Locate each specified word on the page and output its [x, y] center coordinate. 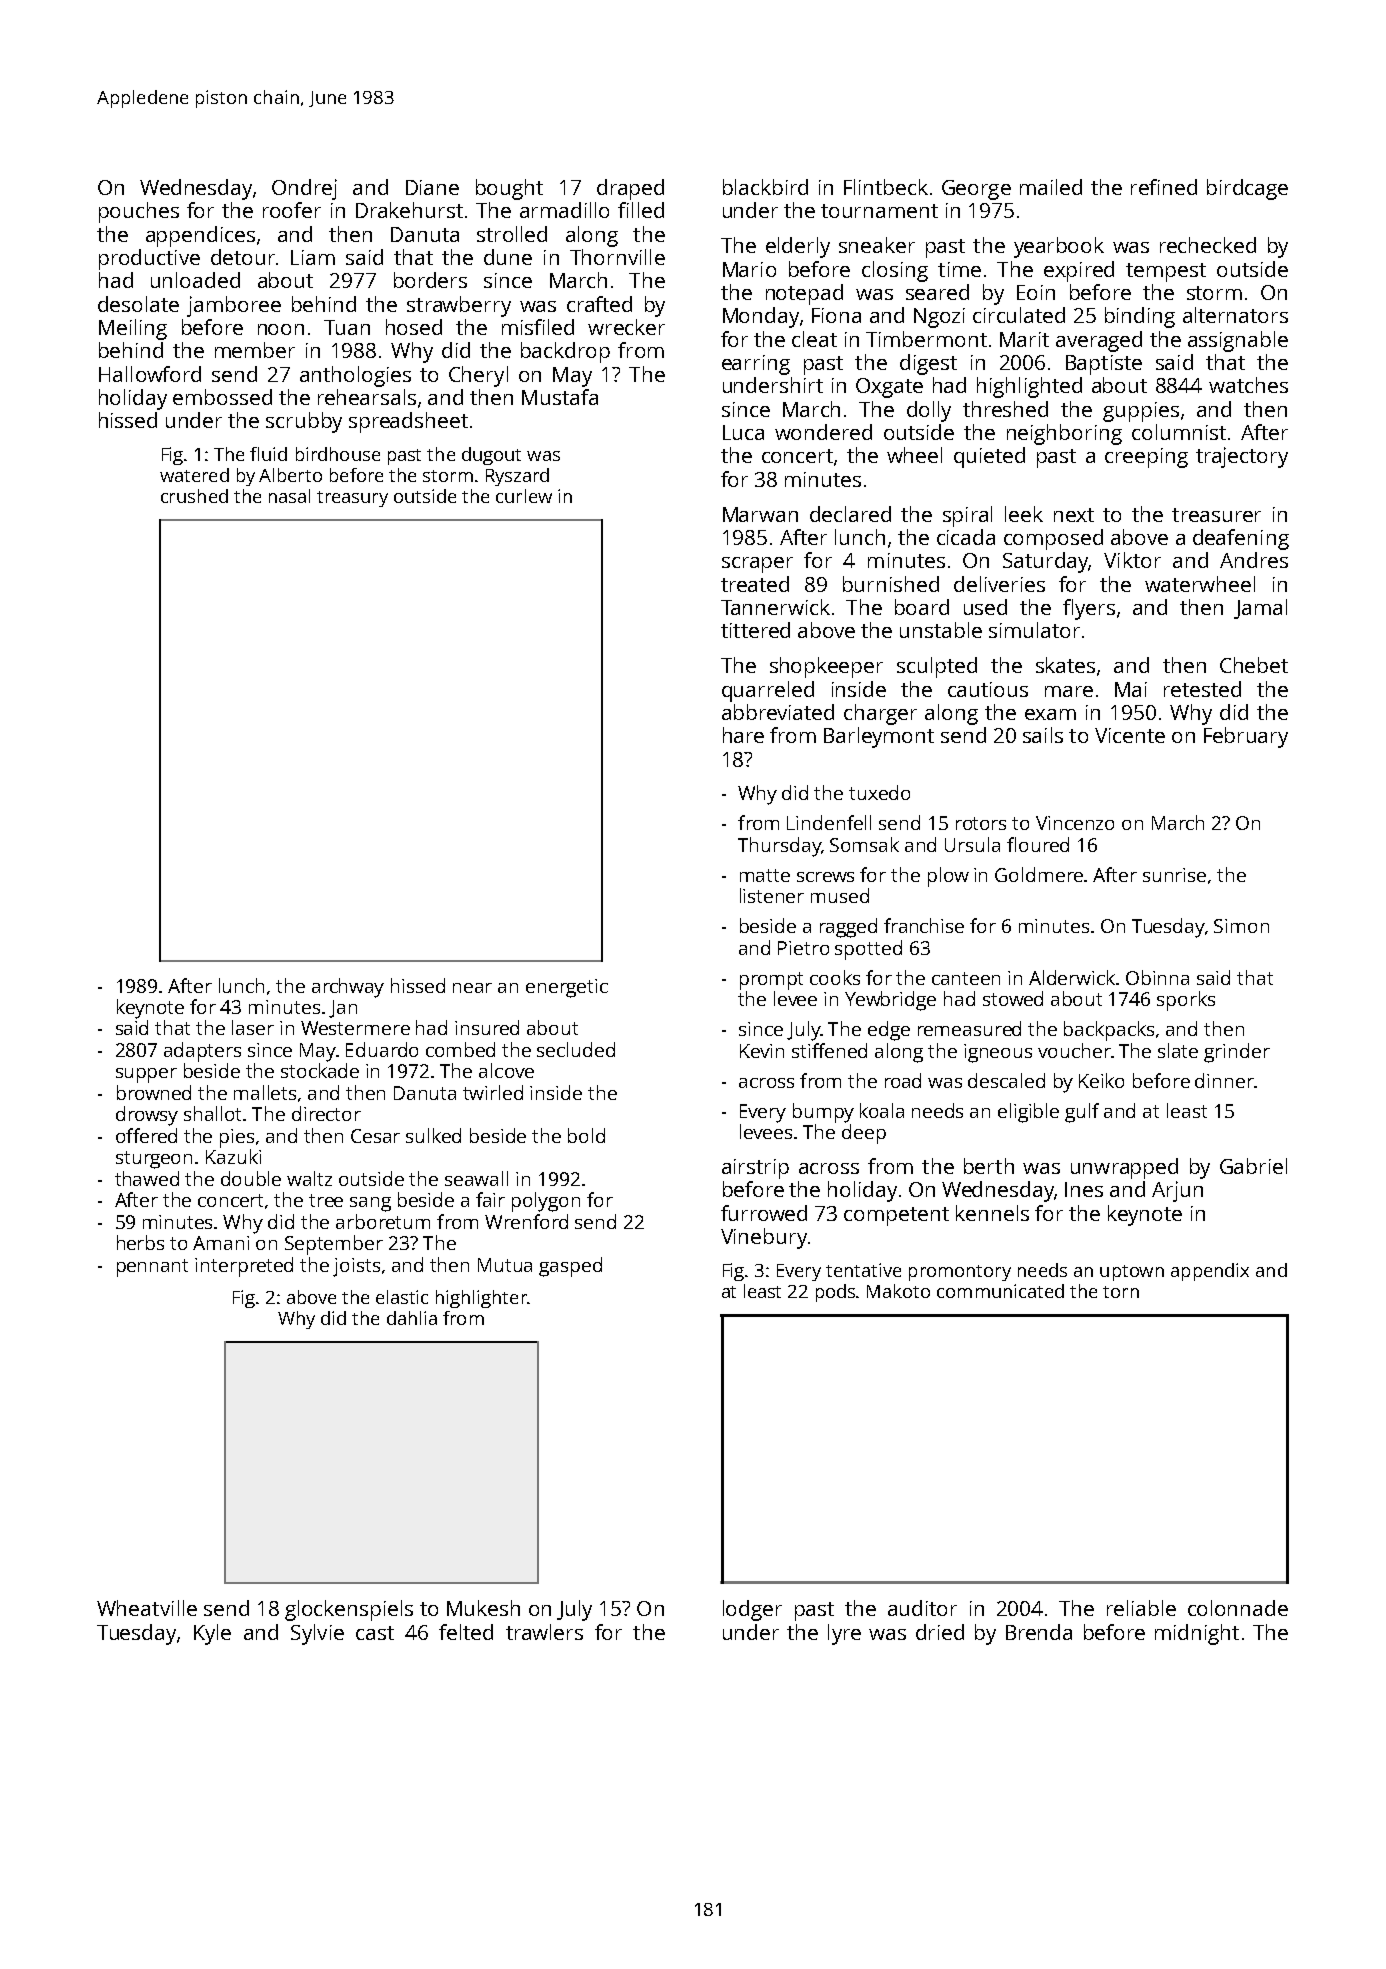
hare [743, 735]
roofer [292, 210]
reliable [1141, 1608]
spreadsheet [408, 422]
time [959, 269]
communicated [1000, 1291]
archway [348, 988]
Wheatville [147, 1608]
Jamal [1260, 609]
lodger [752, 1610]
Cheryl [478, 376]
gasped [570, 1267]
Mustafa [560, 397]
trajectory [1242, 457]
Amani [221, 1243]
